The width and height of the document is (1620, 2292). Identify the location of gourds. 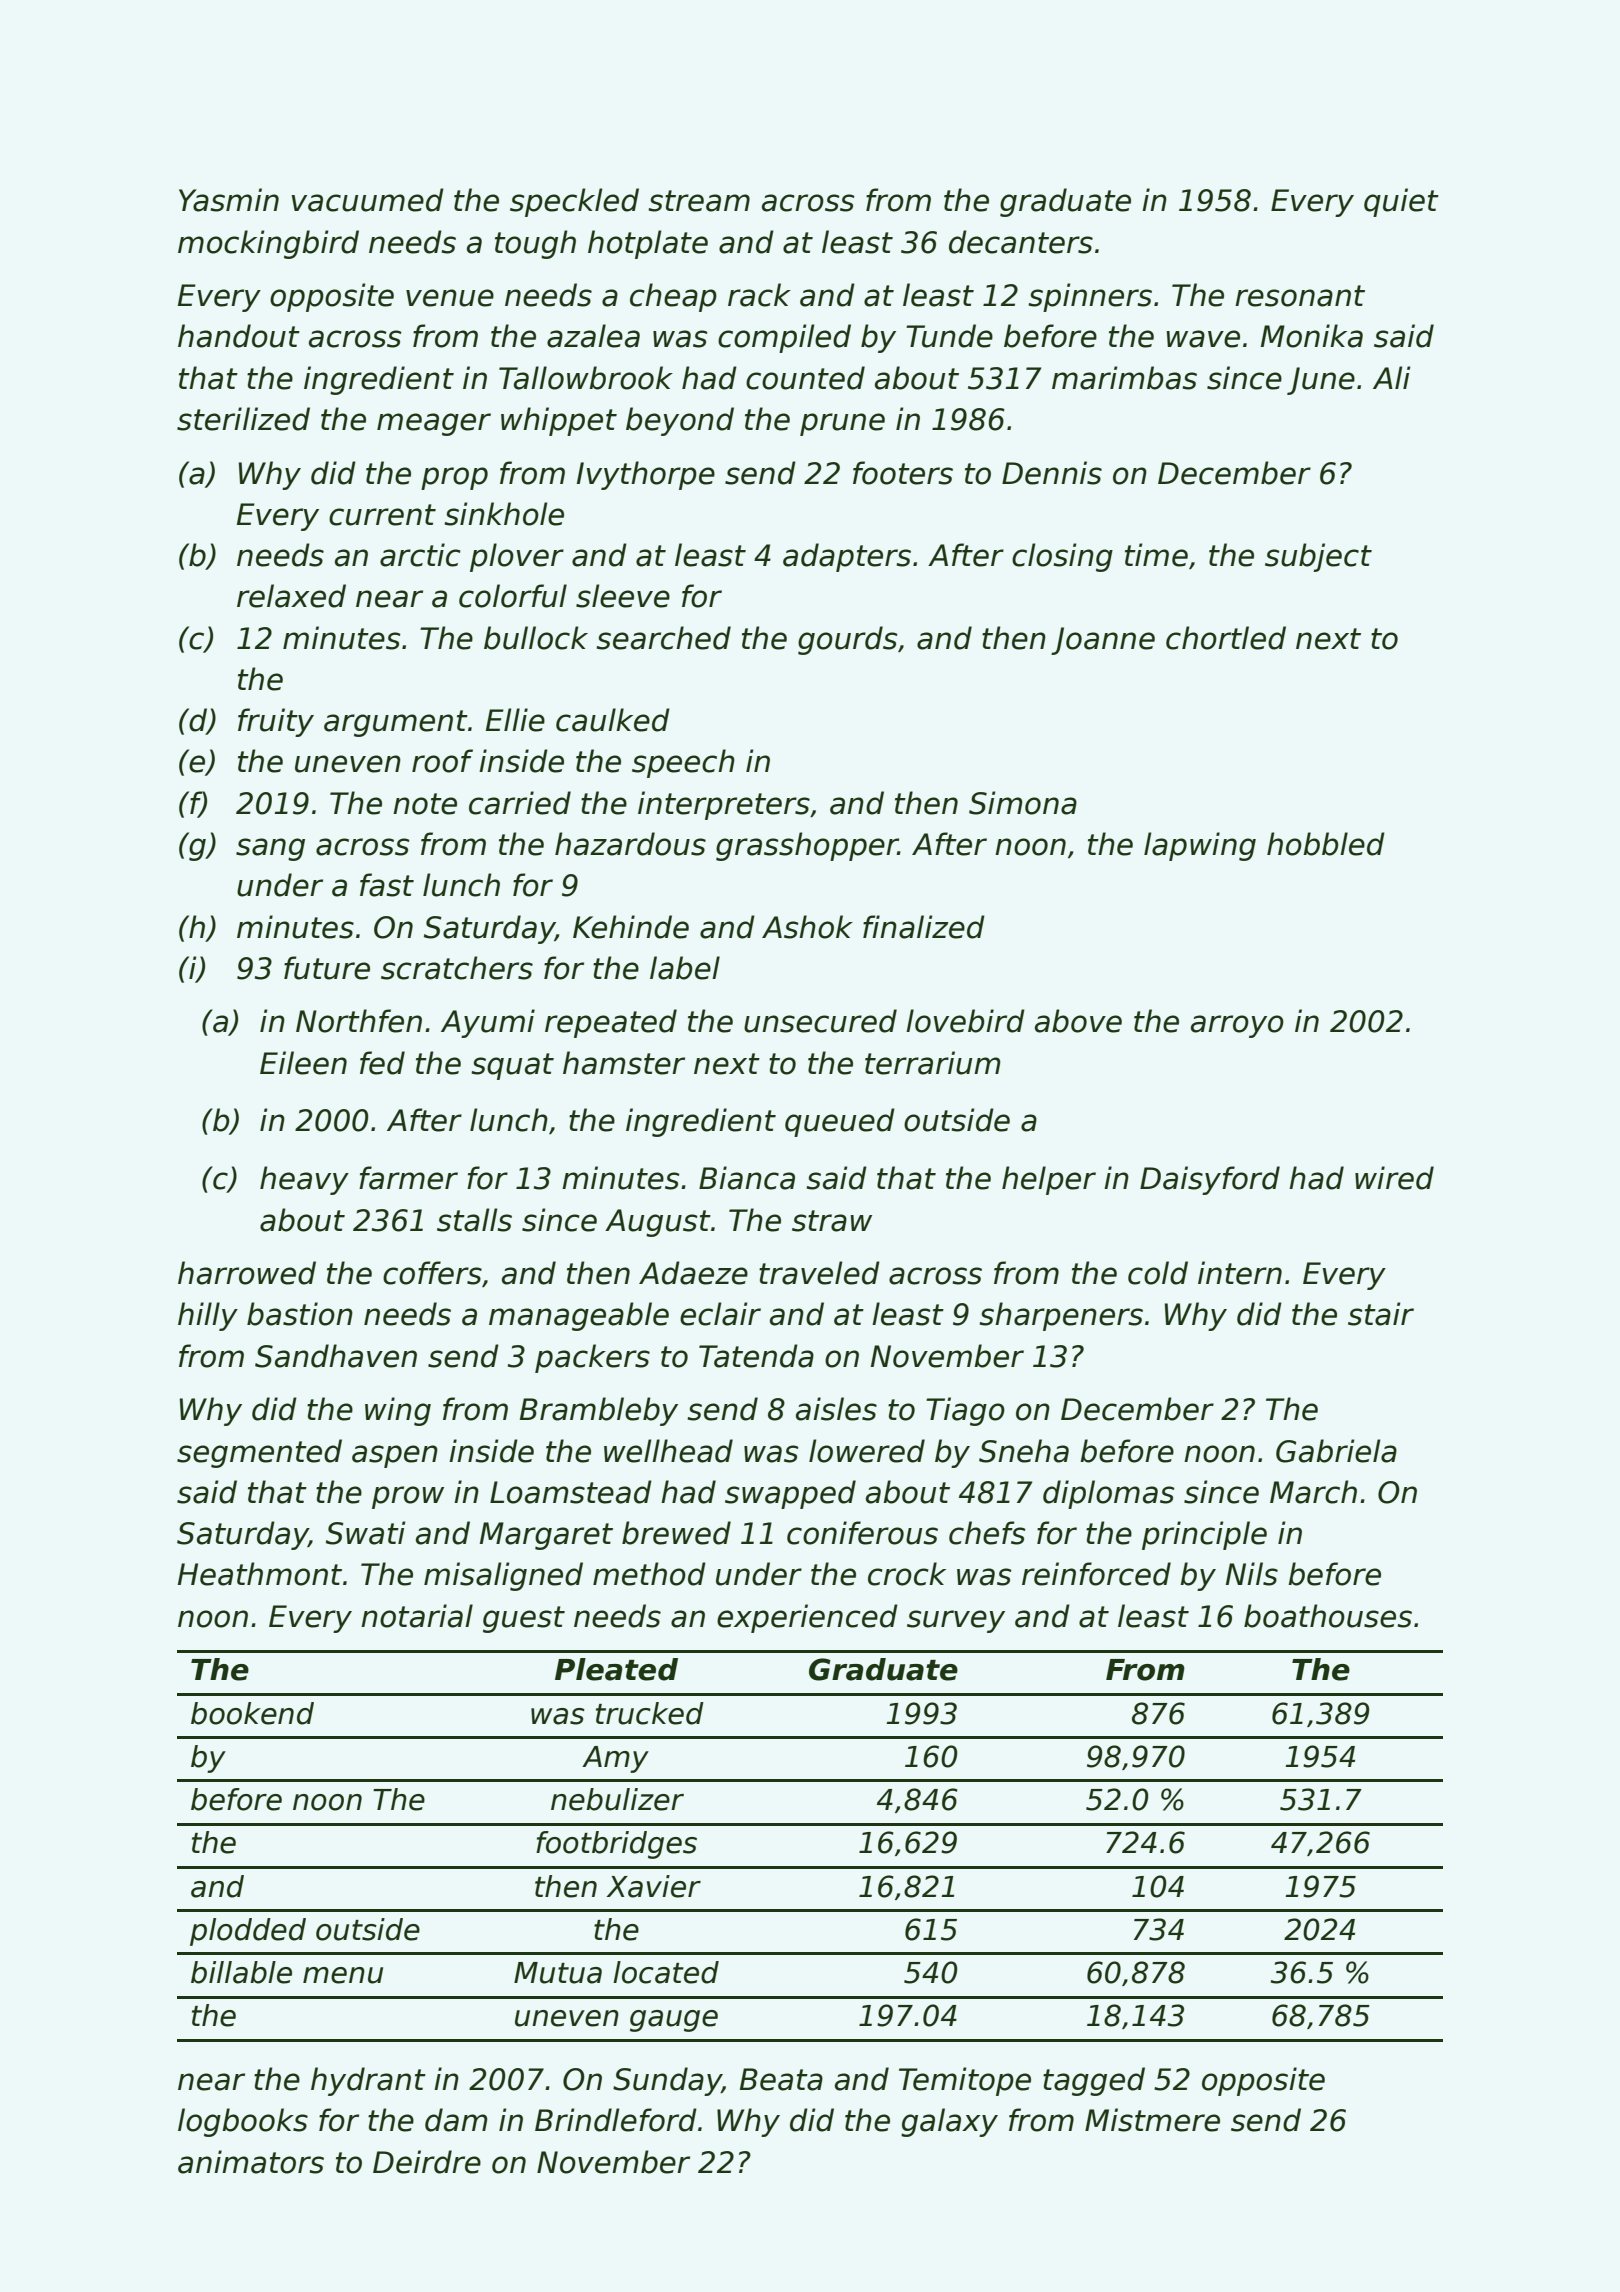
(848, 640).
